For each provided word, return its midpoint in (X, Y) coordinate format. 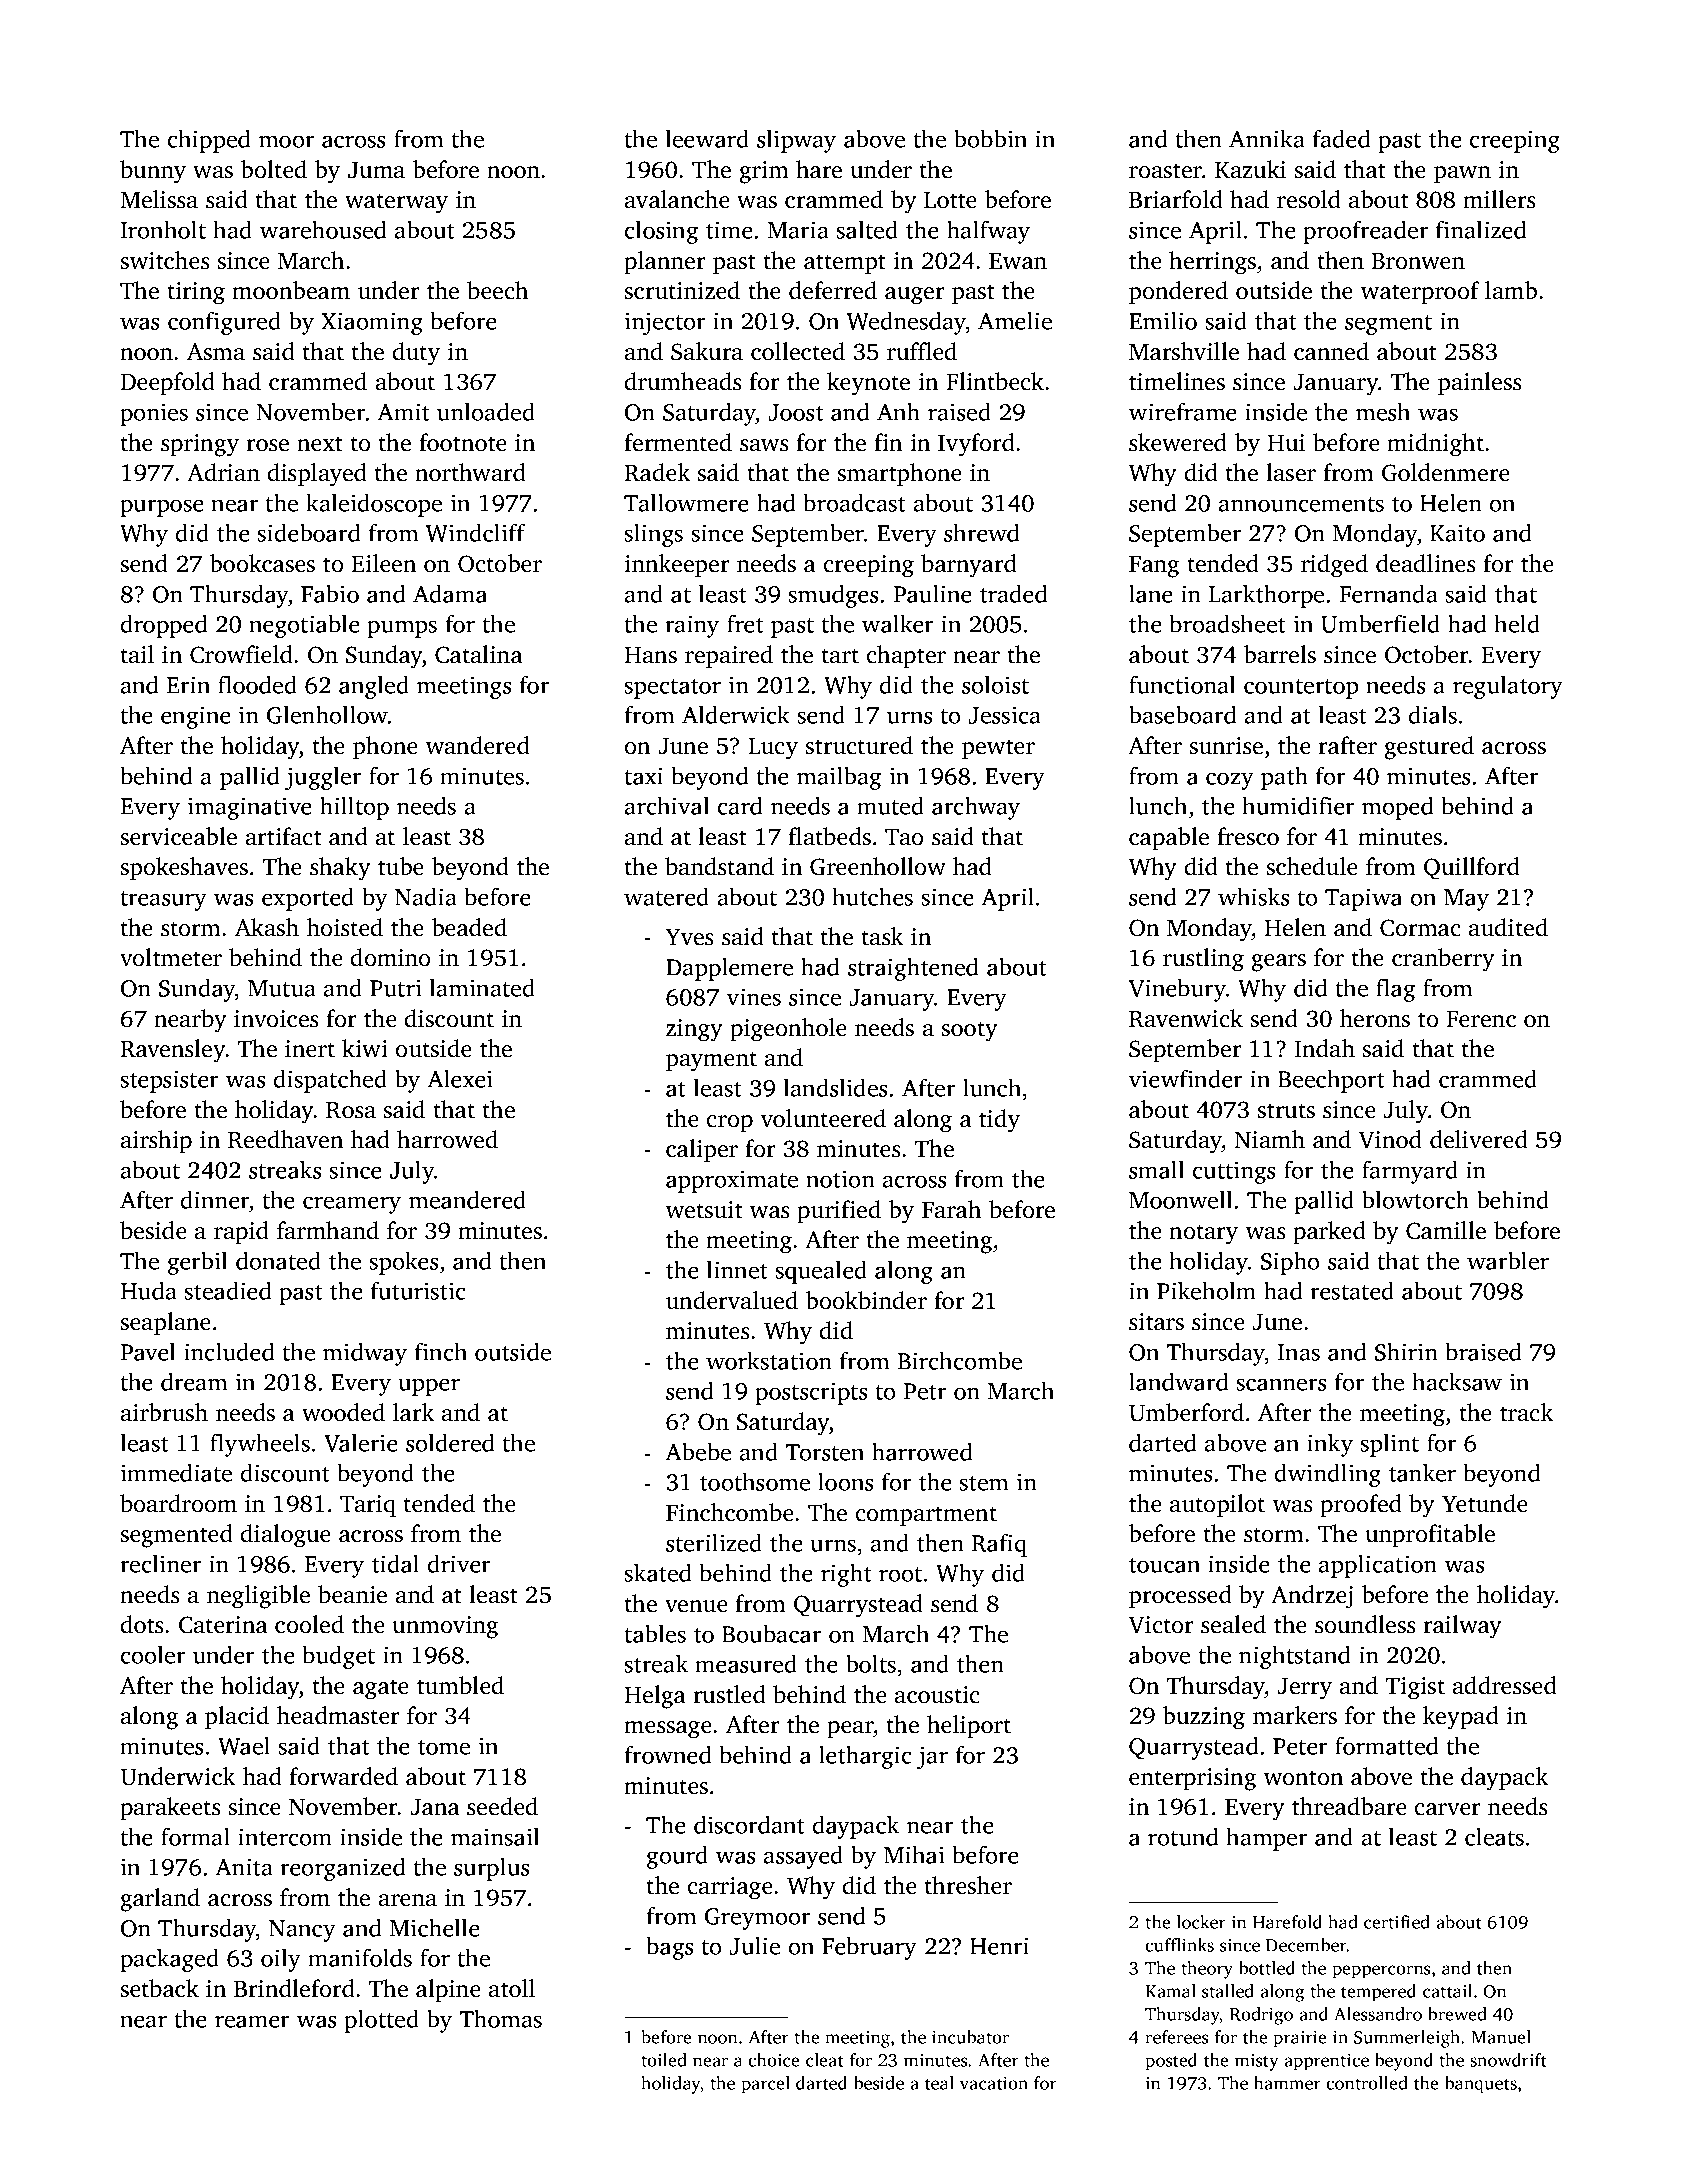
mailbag (839, 778)
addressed (1505, 1685)
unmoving (445, 1627)
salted (867, 230)
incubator (970, 2037)
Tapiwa (1363, 899)
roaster (1165, 171)
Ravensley (173, 1051)
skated (658, 1573)
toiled (664, 2060)
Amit (404, 412)
